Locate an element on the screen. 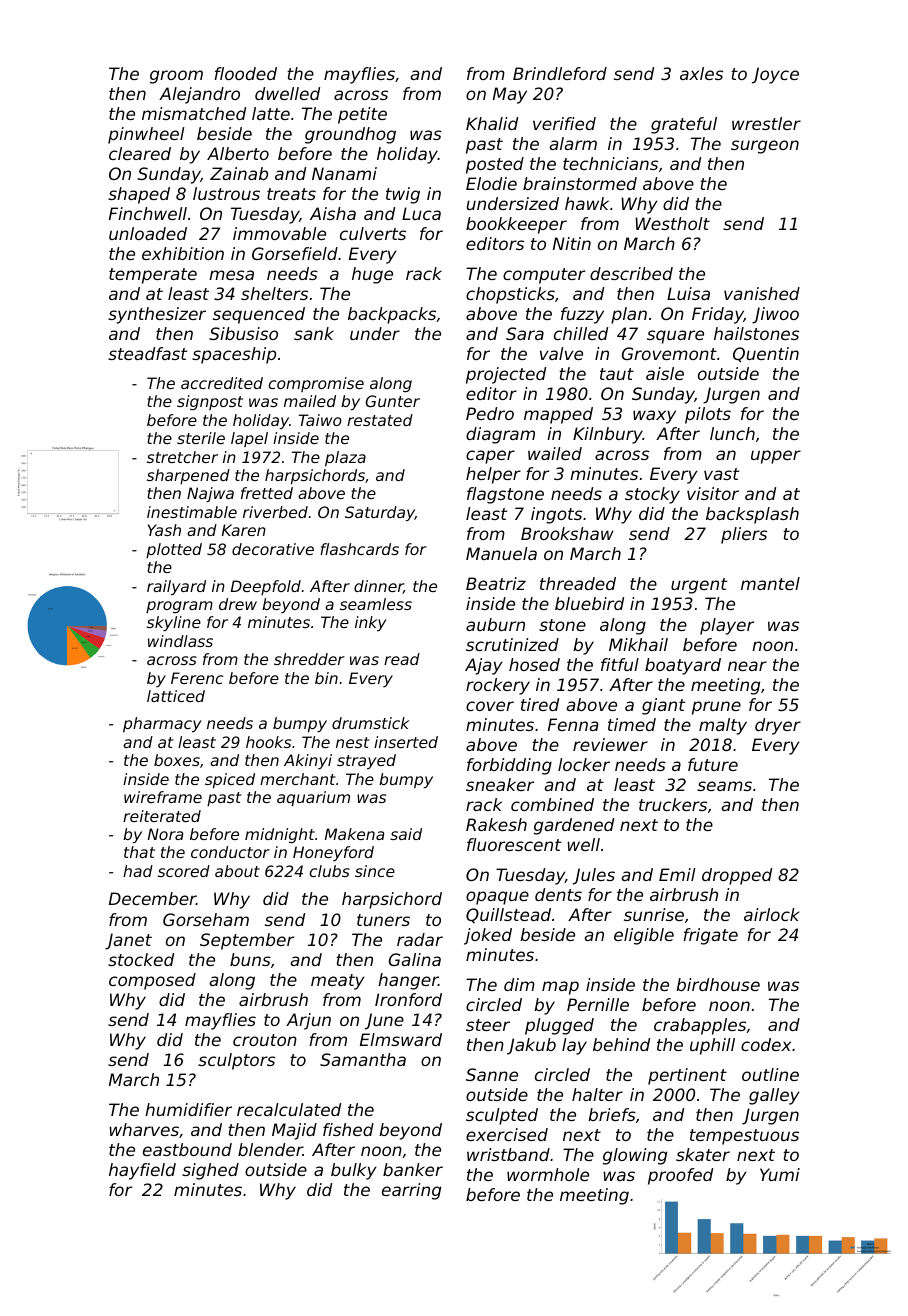  groom is located at coordinates (176, 77).
